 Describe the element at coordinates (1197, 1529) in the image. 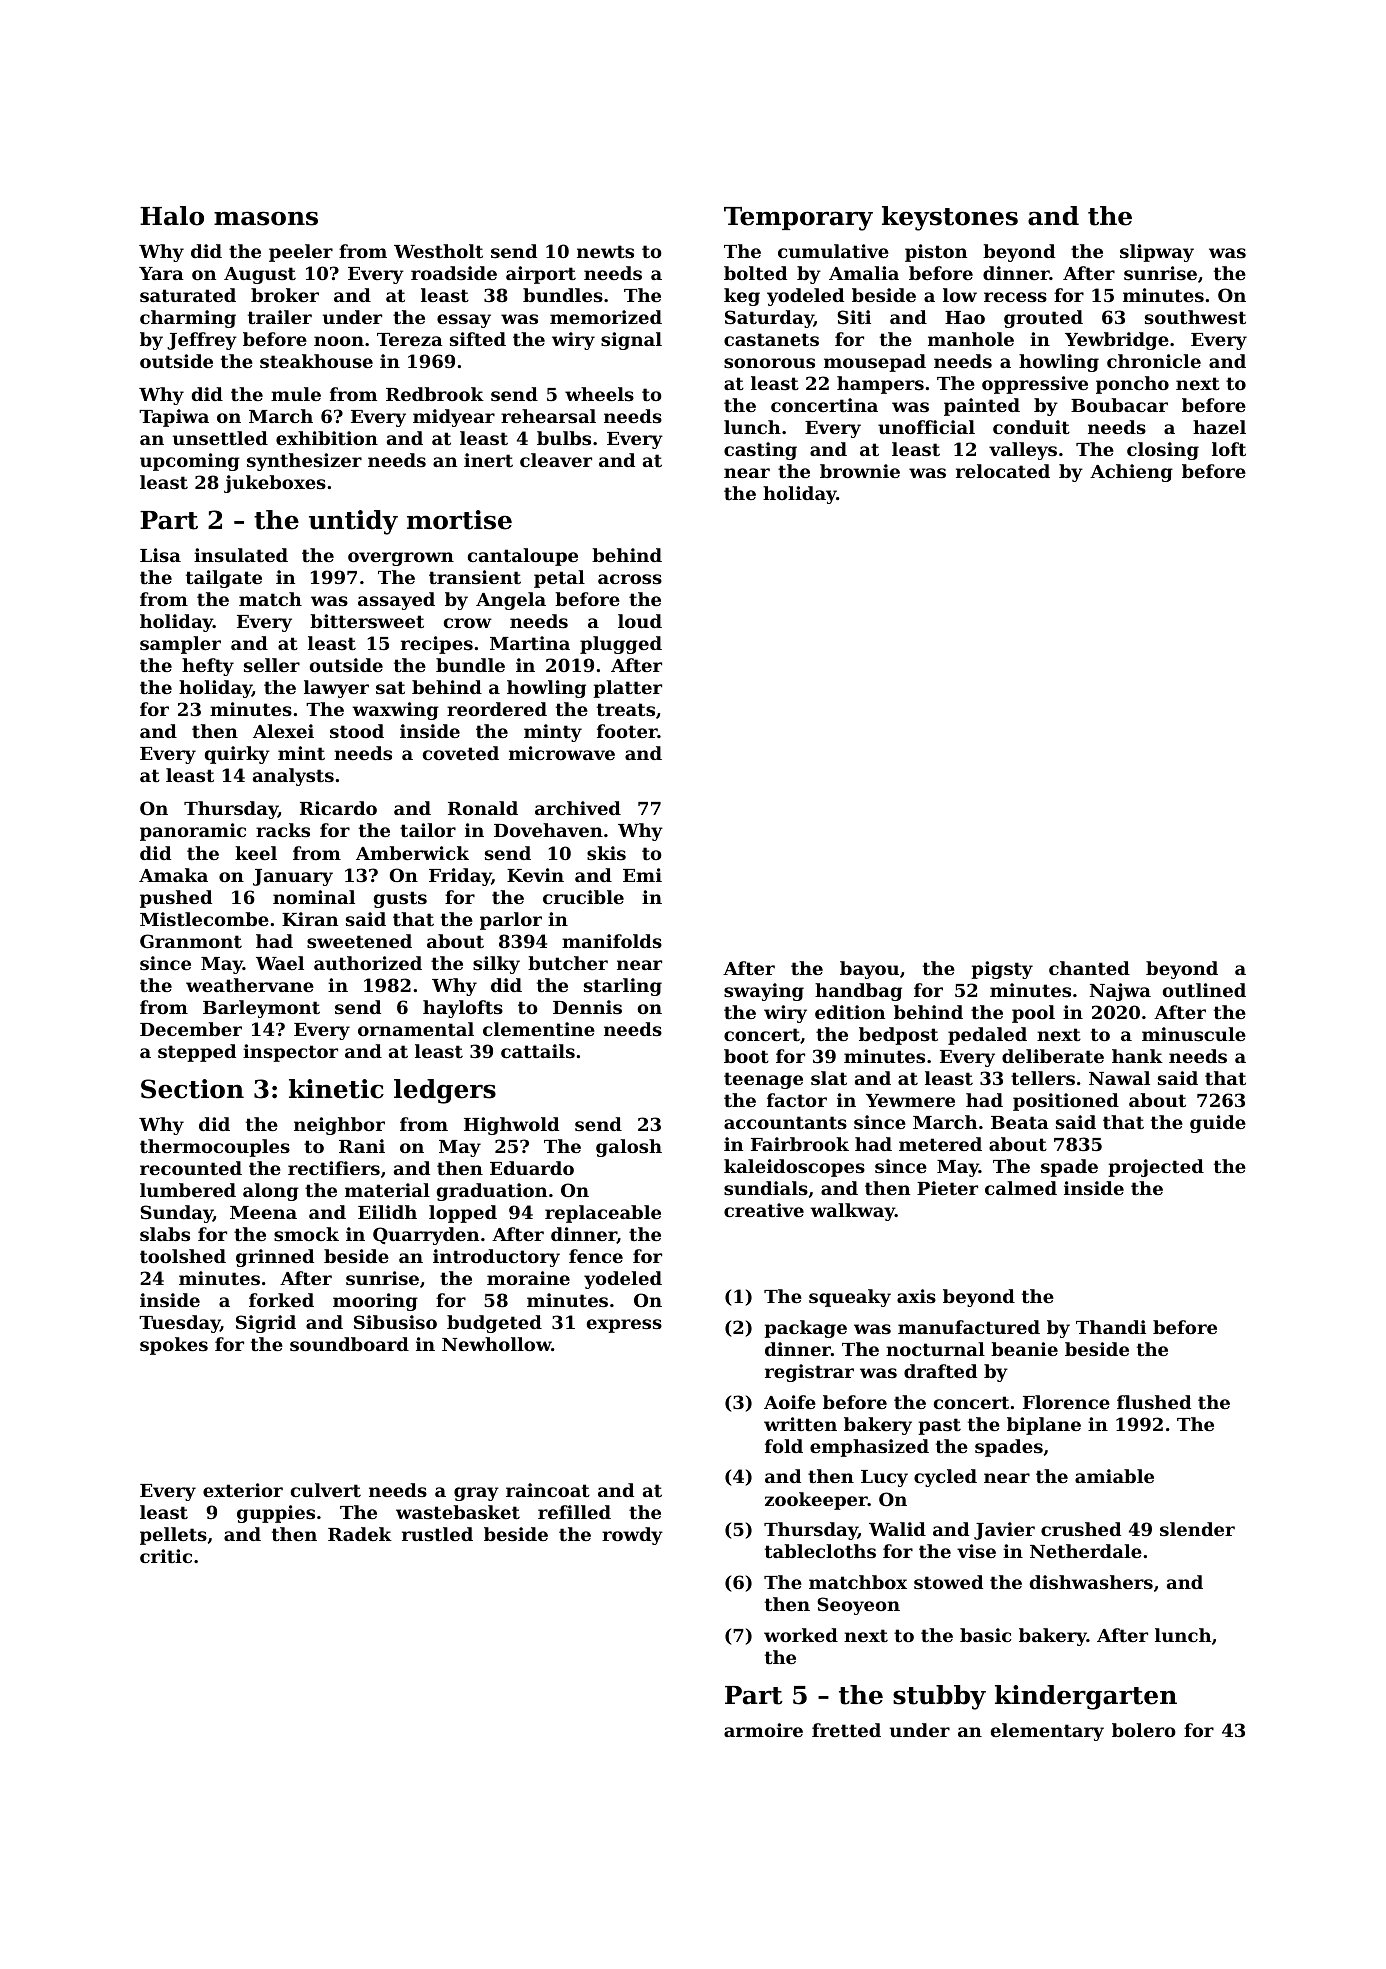

I see `slender` at that location.
